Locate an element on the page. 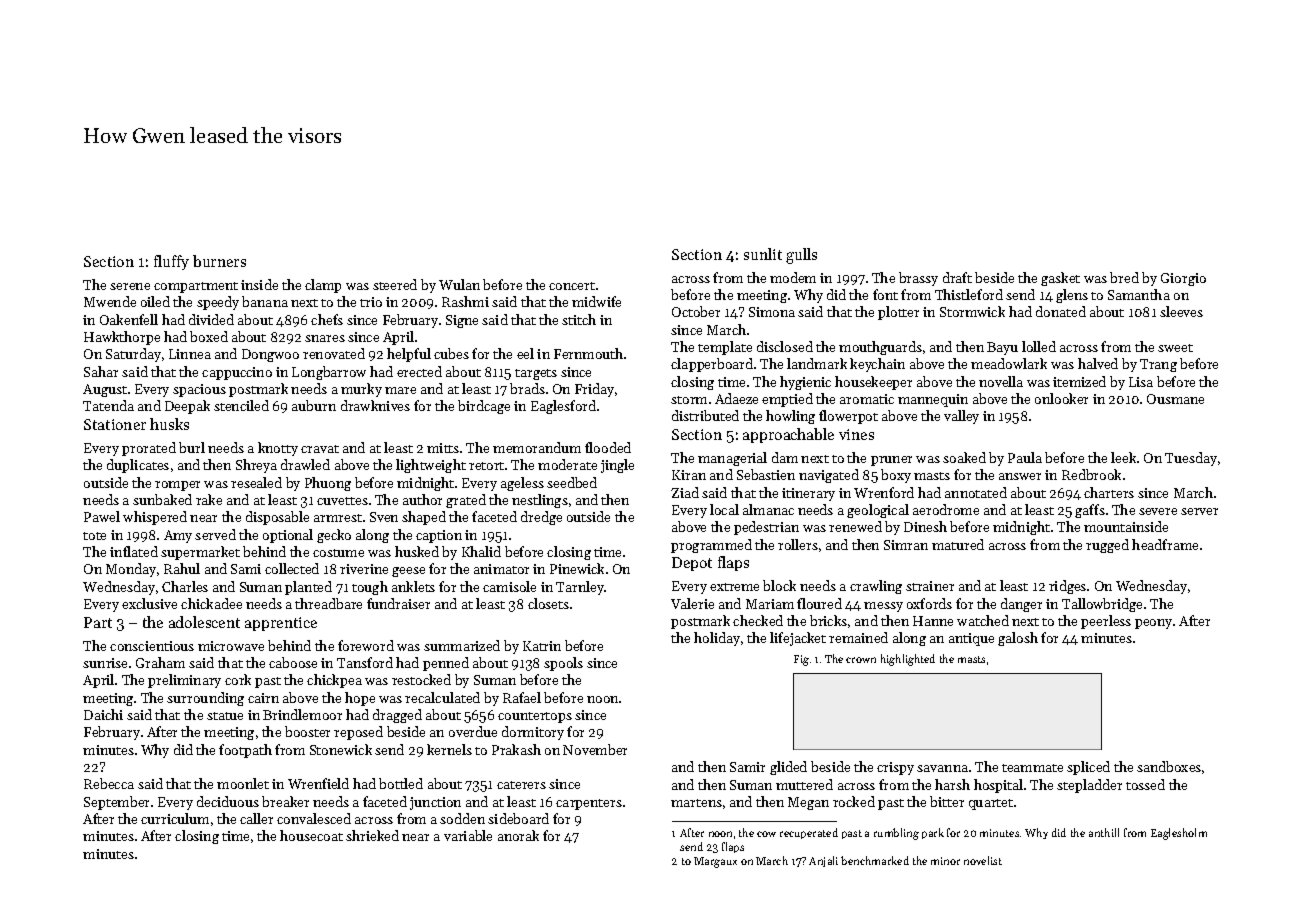  moonlet is located at coordinates (243, 783).
